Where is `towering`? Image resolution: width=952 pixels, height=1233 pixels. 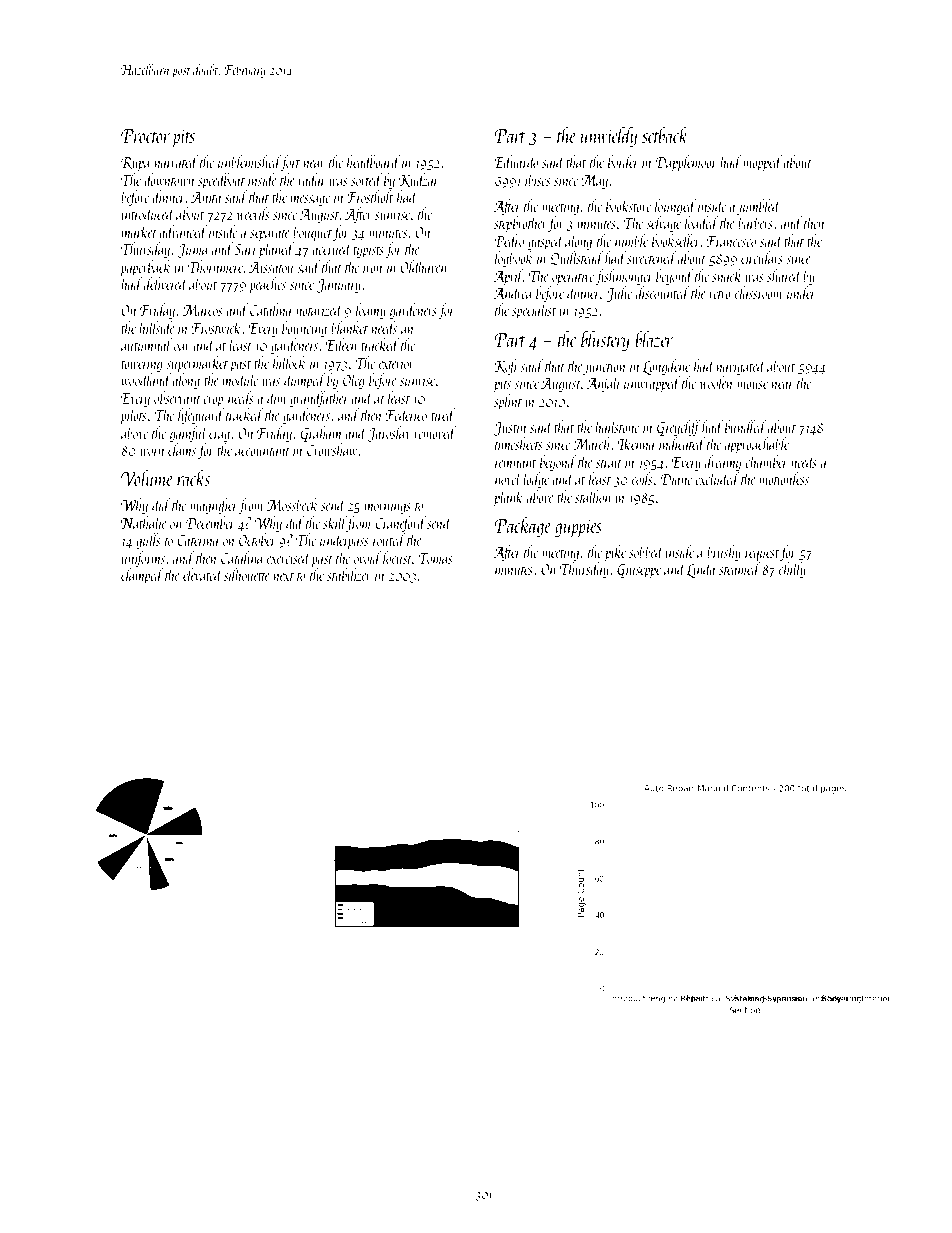 towering is located at coordinates (142, 365).
